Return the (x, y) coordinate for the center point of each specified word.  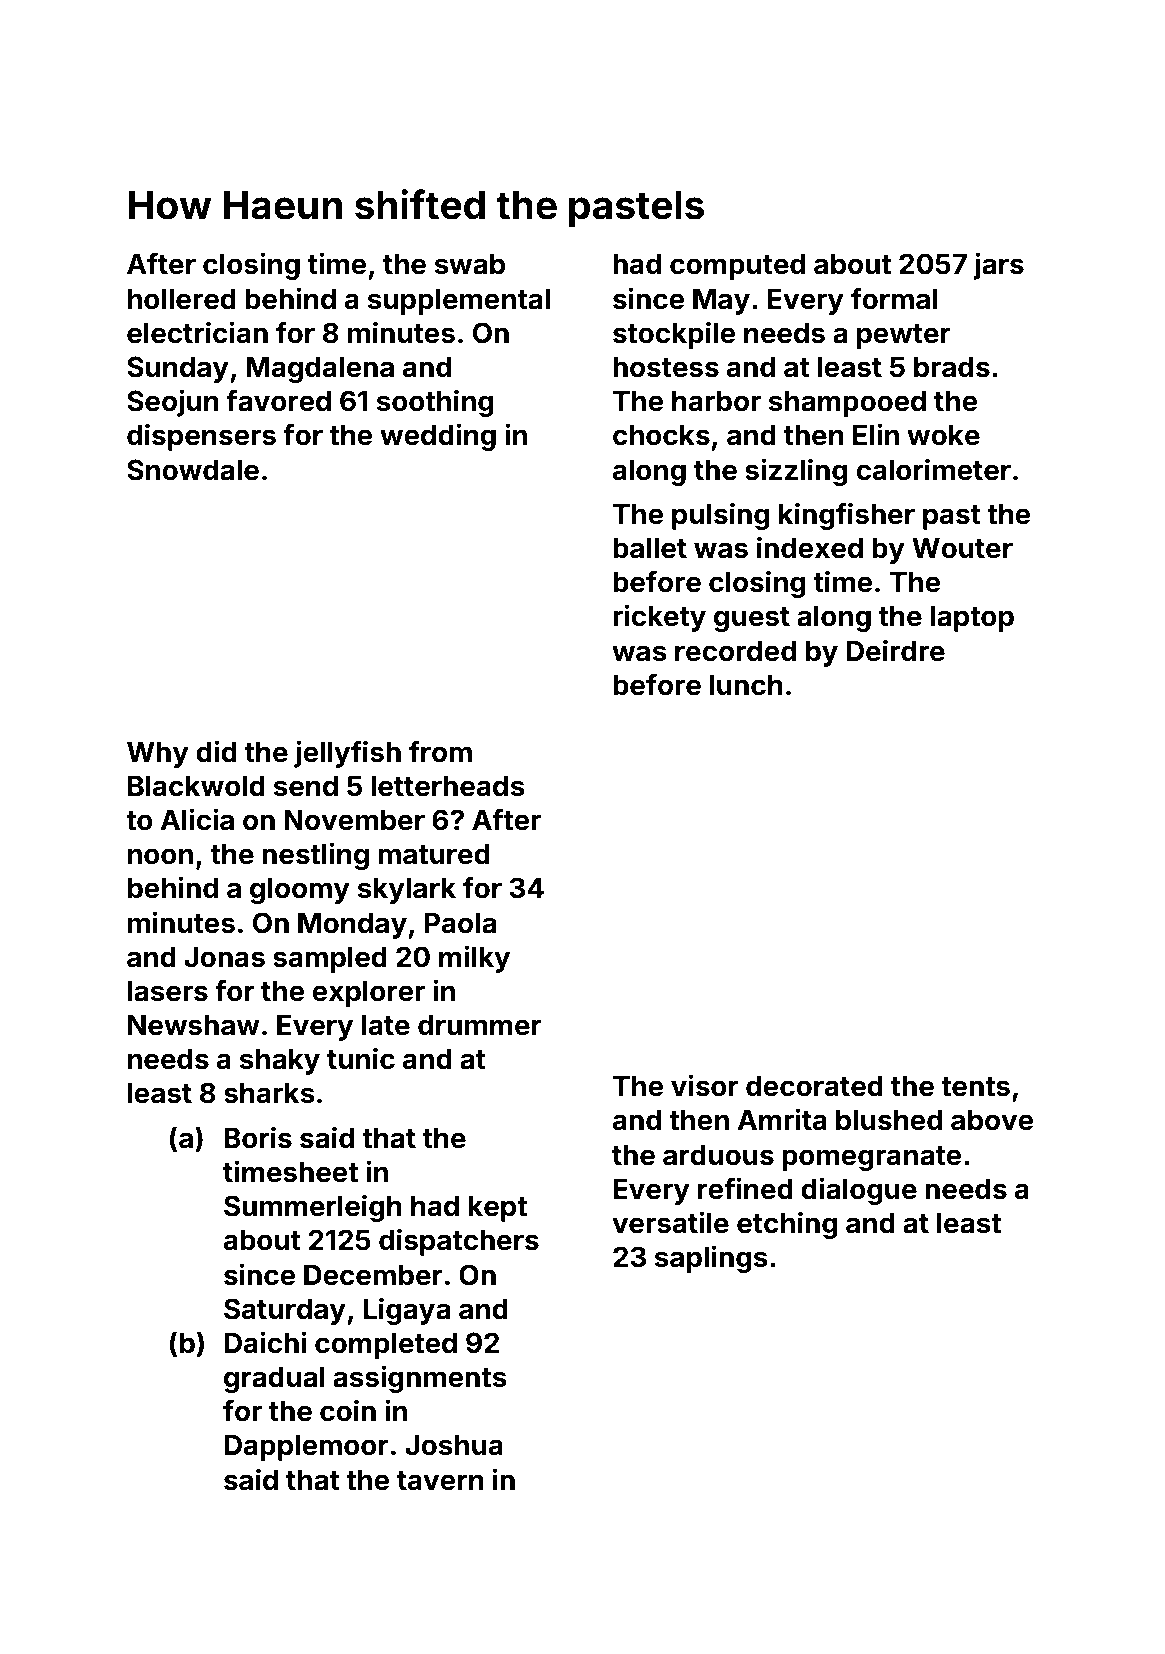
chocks (661, 435)
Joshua (454, 1445)
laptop (972, 618)
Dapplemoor (306, 1447)
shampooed (847, 403)
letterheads (448, 786)
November (354, 820)
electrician (197, 332)
